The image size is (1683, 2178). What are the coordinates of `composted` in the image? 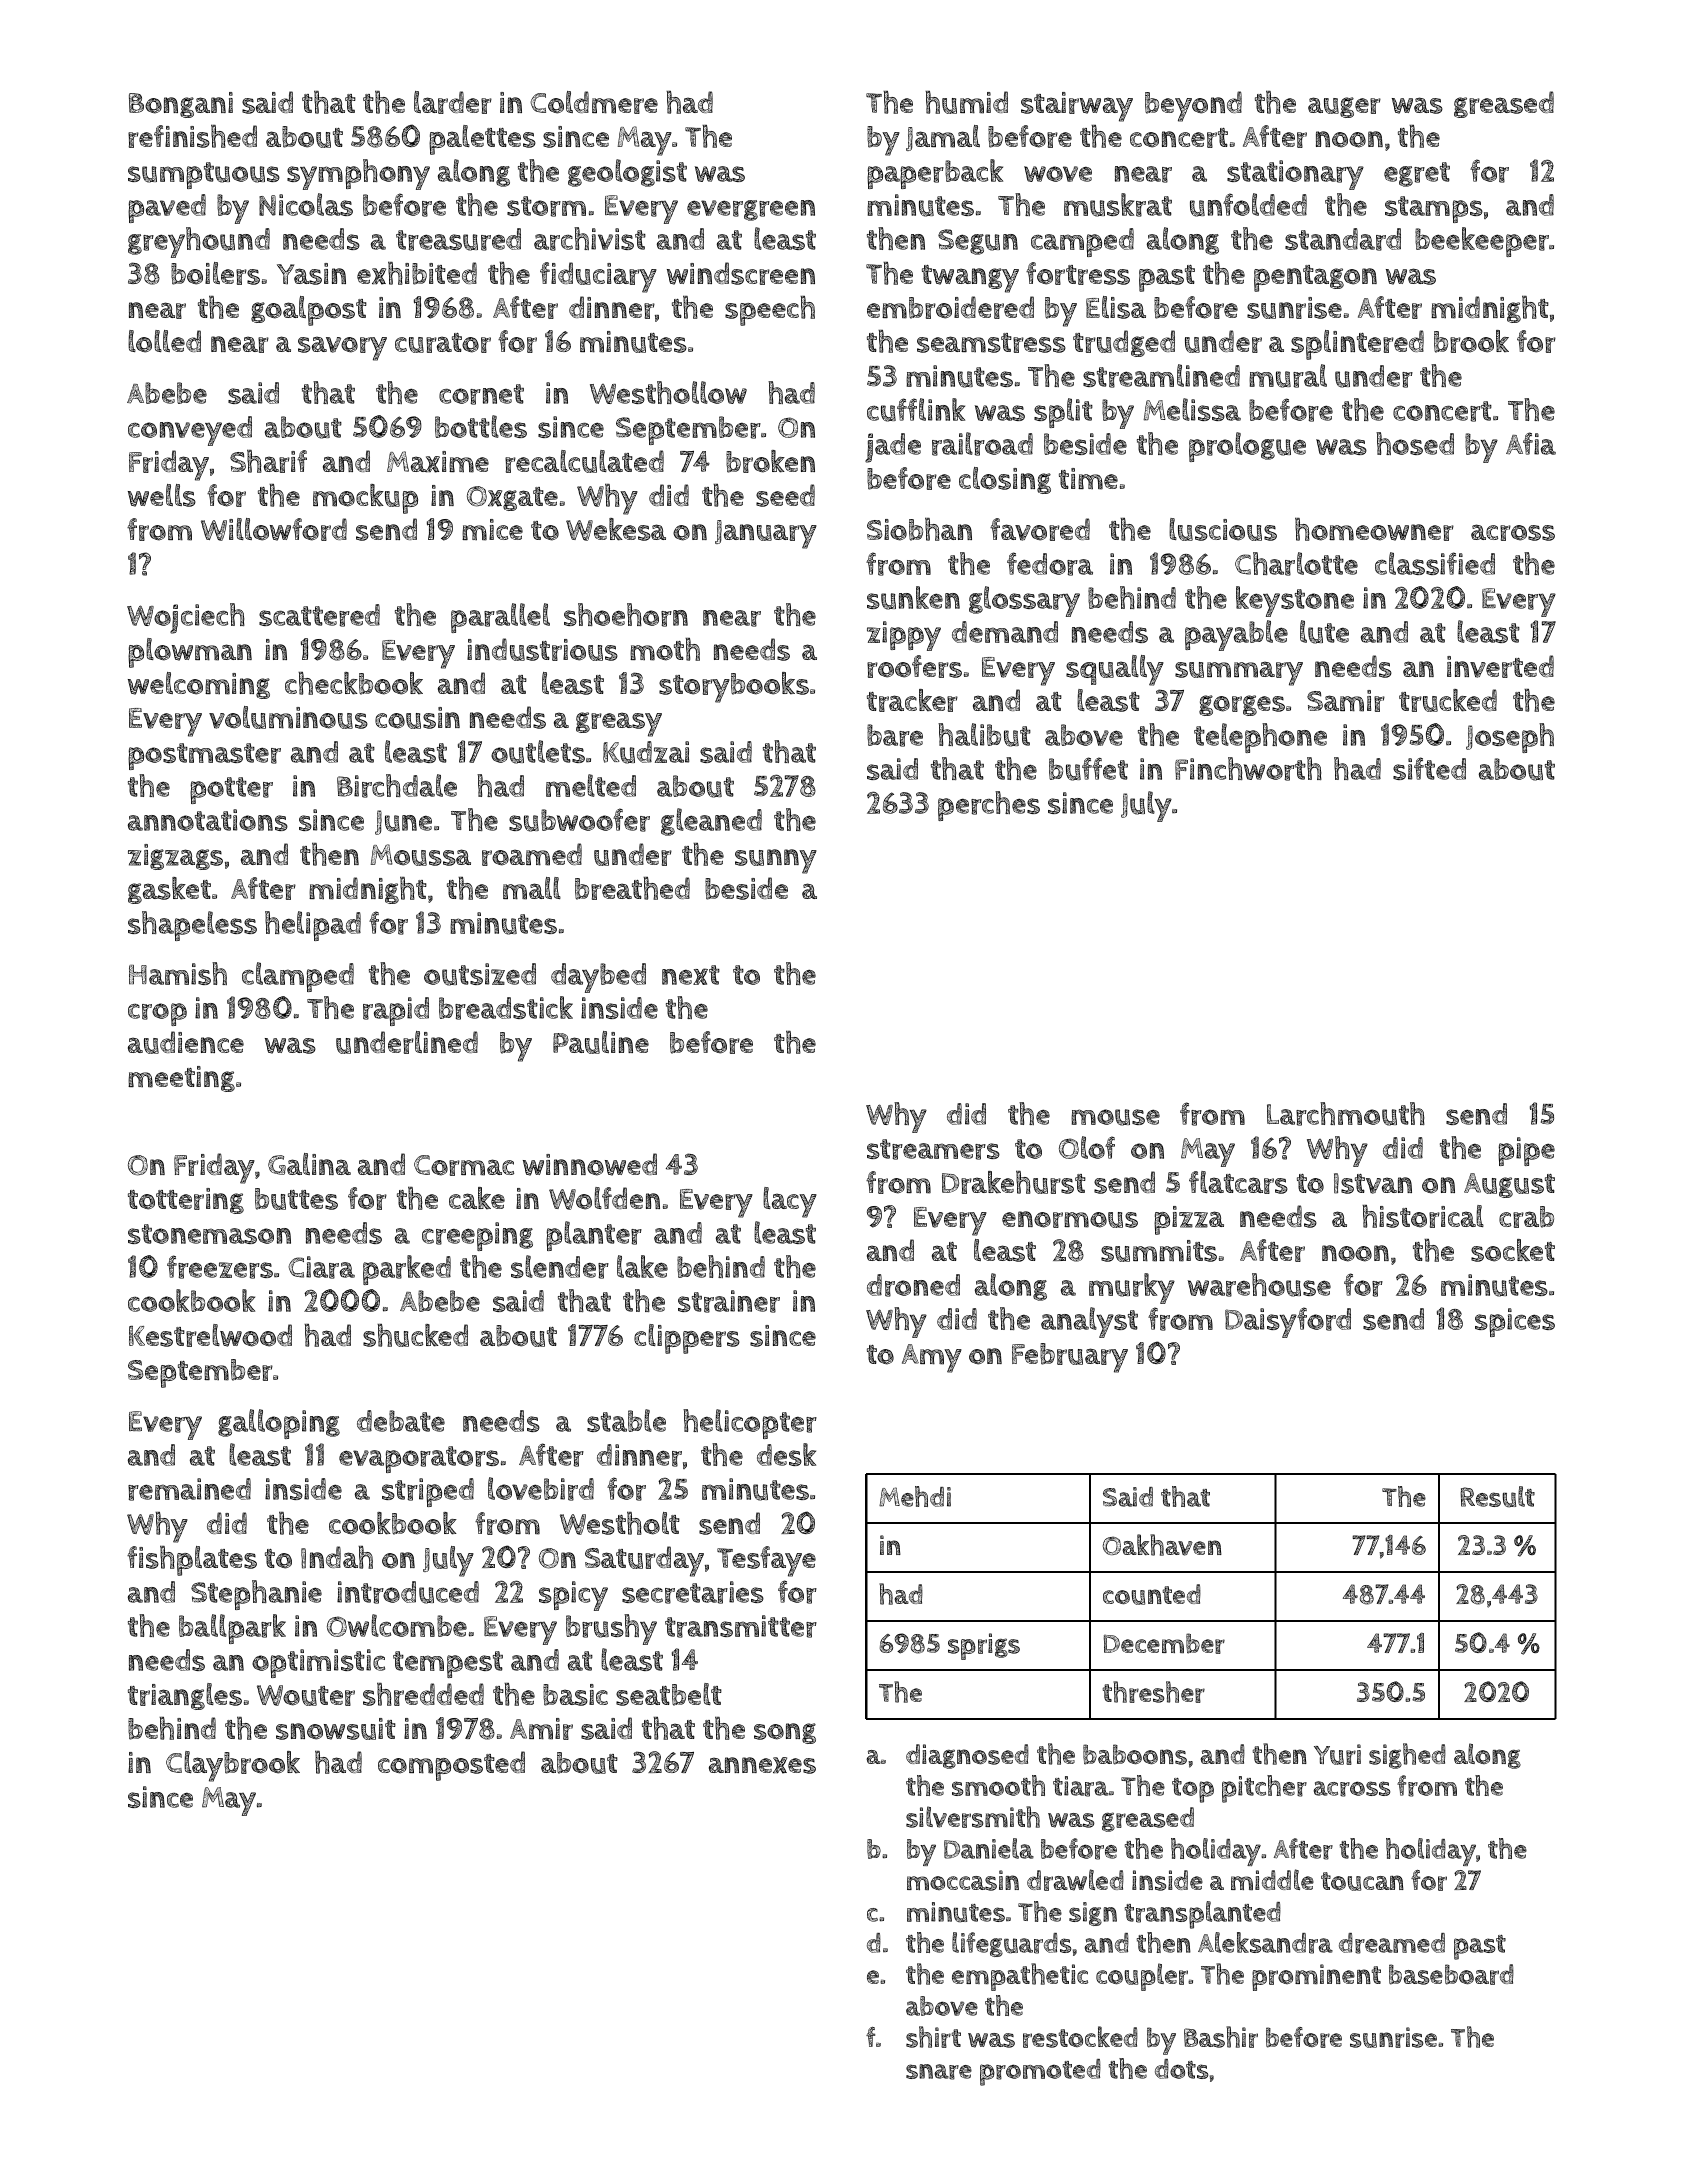 It's located at (451, 1766).
